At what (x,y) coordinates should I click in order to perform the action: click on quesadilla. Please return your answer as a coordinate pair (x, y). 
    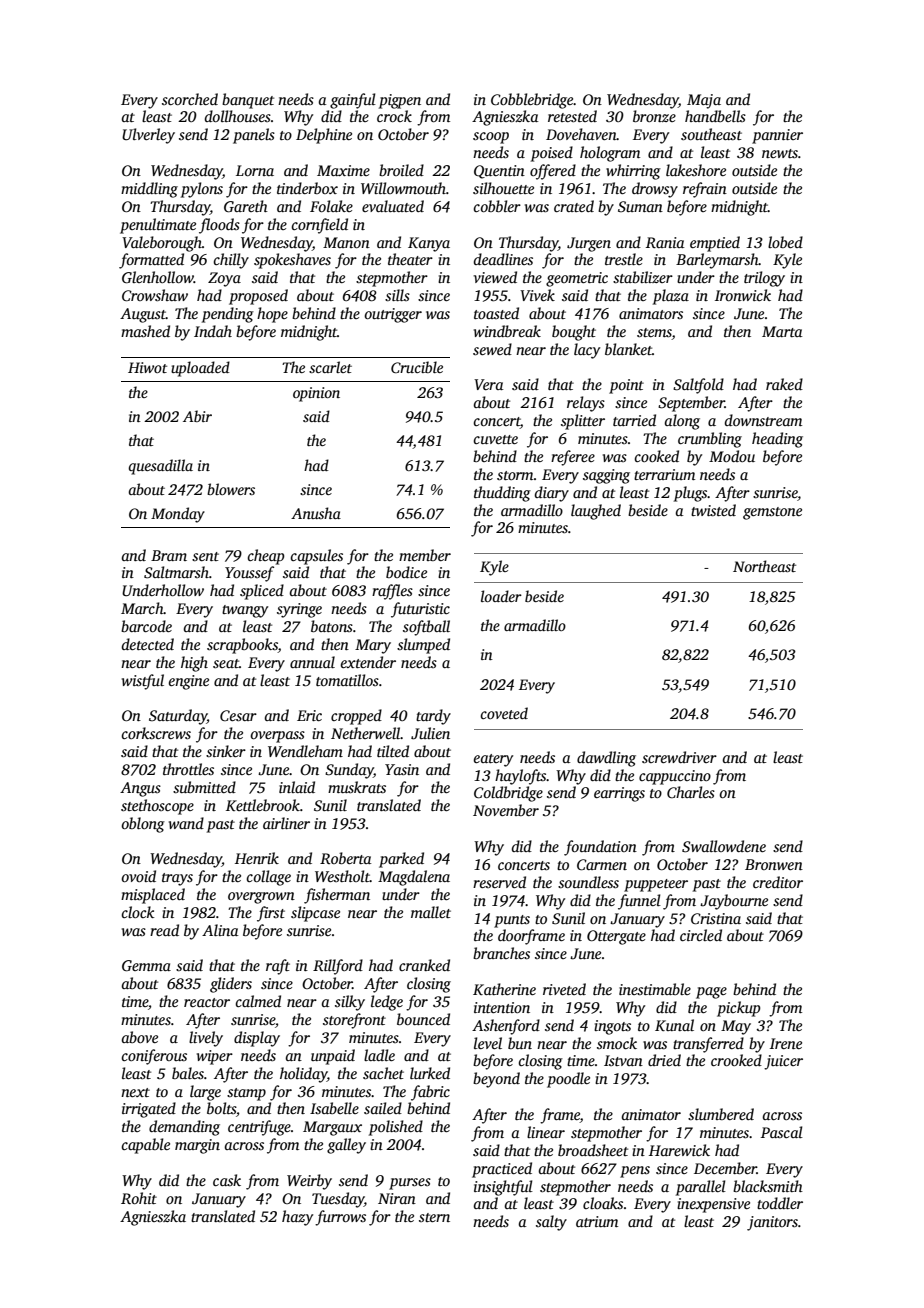
    Looking at the image, I should click on (160, 467).
